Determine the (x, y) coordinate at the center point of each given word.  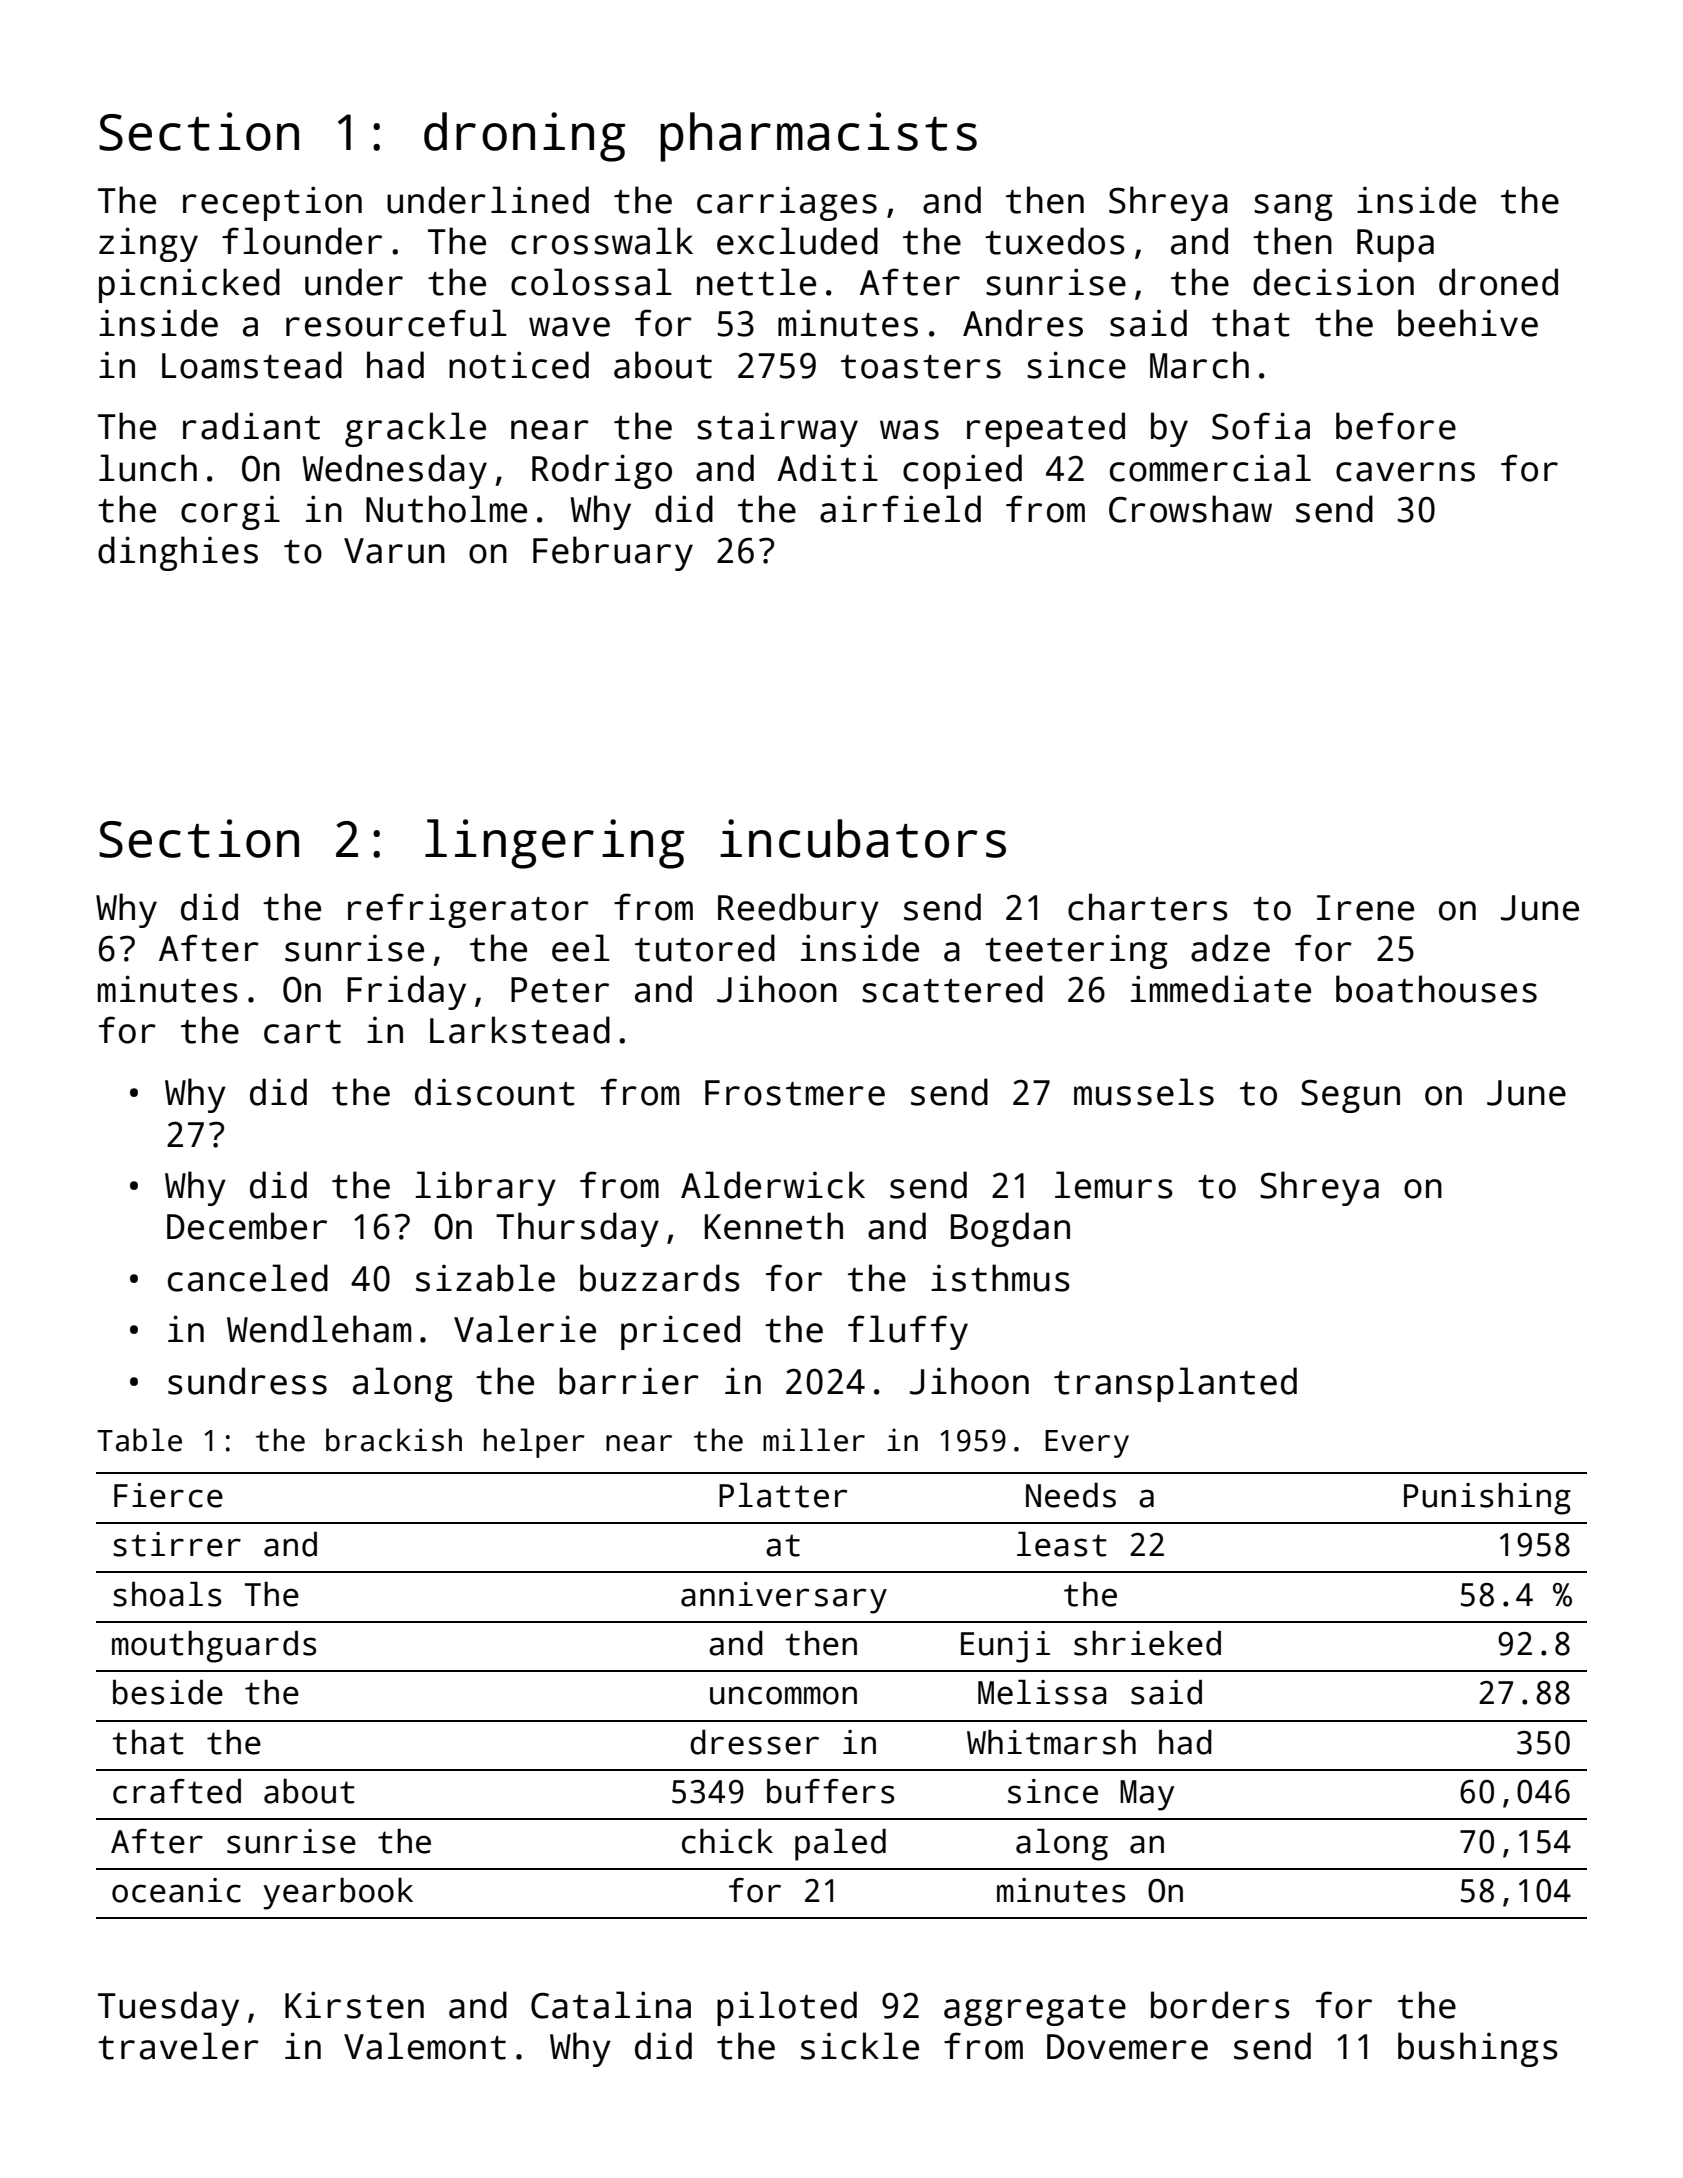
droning (524, 137)
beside (168, 1692)
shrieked (1147, 1643)
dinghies (178, 553)
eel (581, 948)
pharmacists (818, 137)
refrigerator (468, 910)
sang (1293, 207)
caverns (1405, 472)
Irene (1365, 908)
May (1147, 1795)
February (613, 553)
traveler (178, 2046)
